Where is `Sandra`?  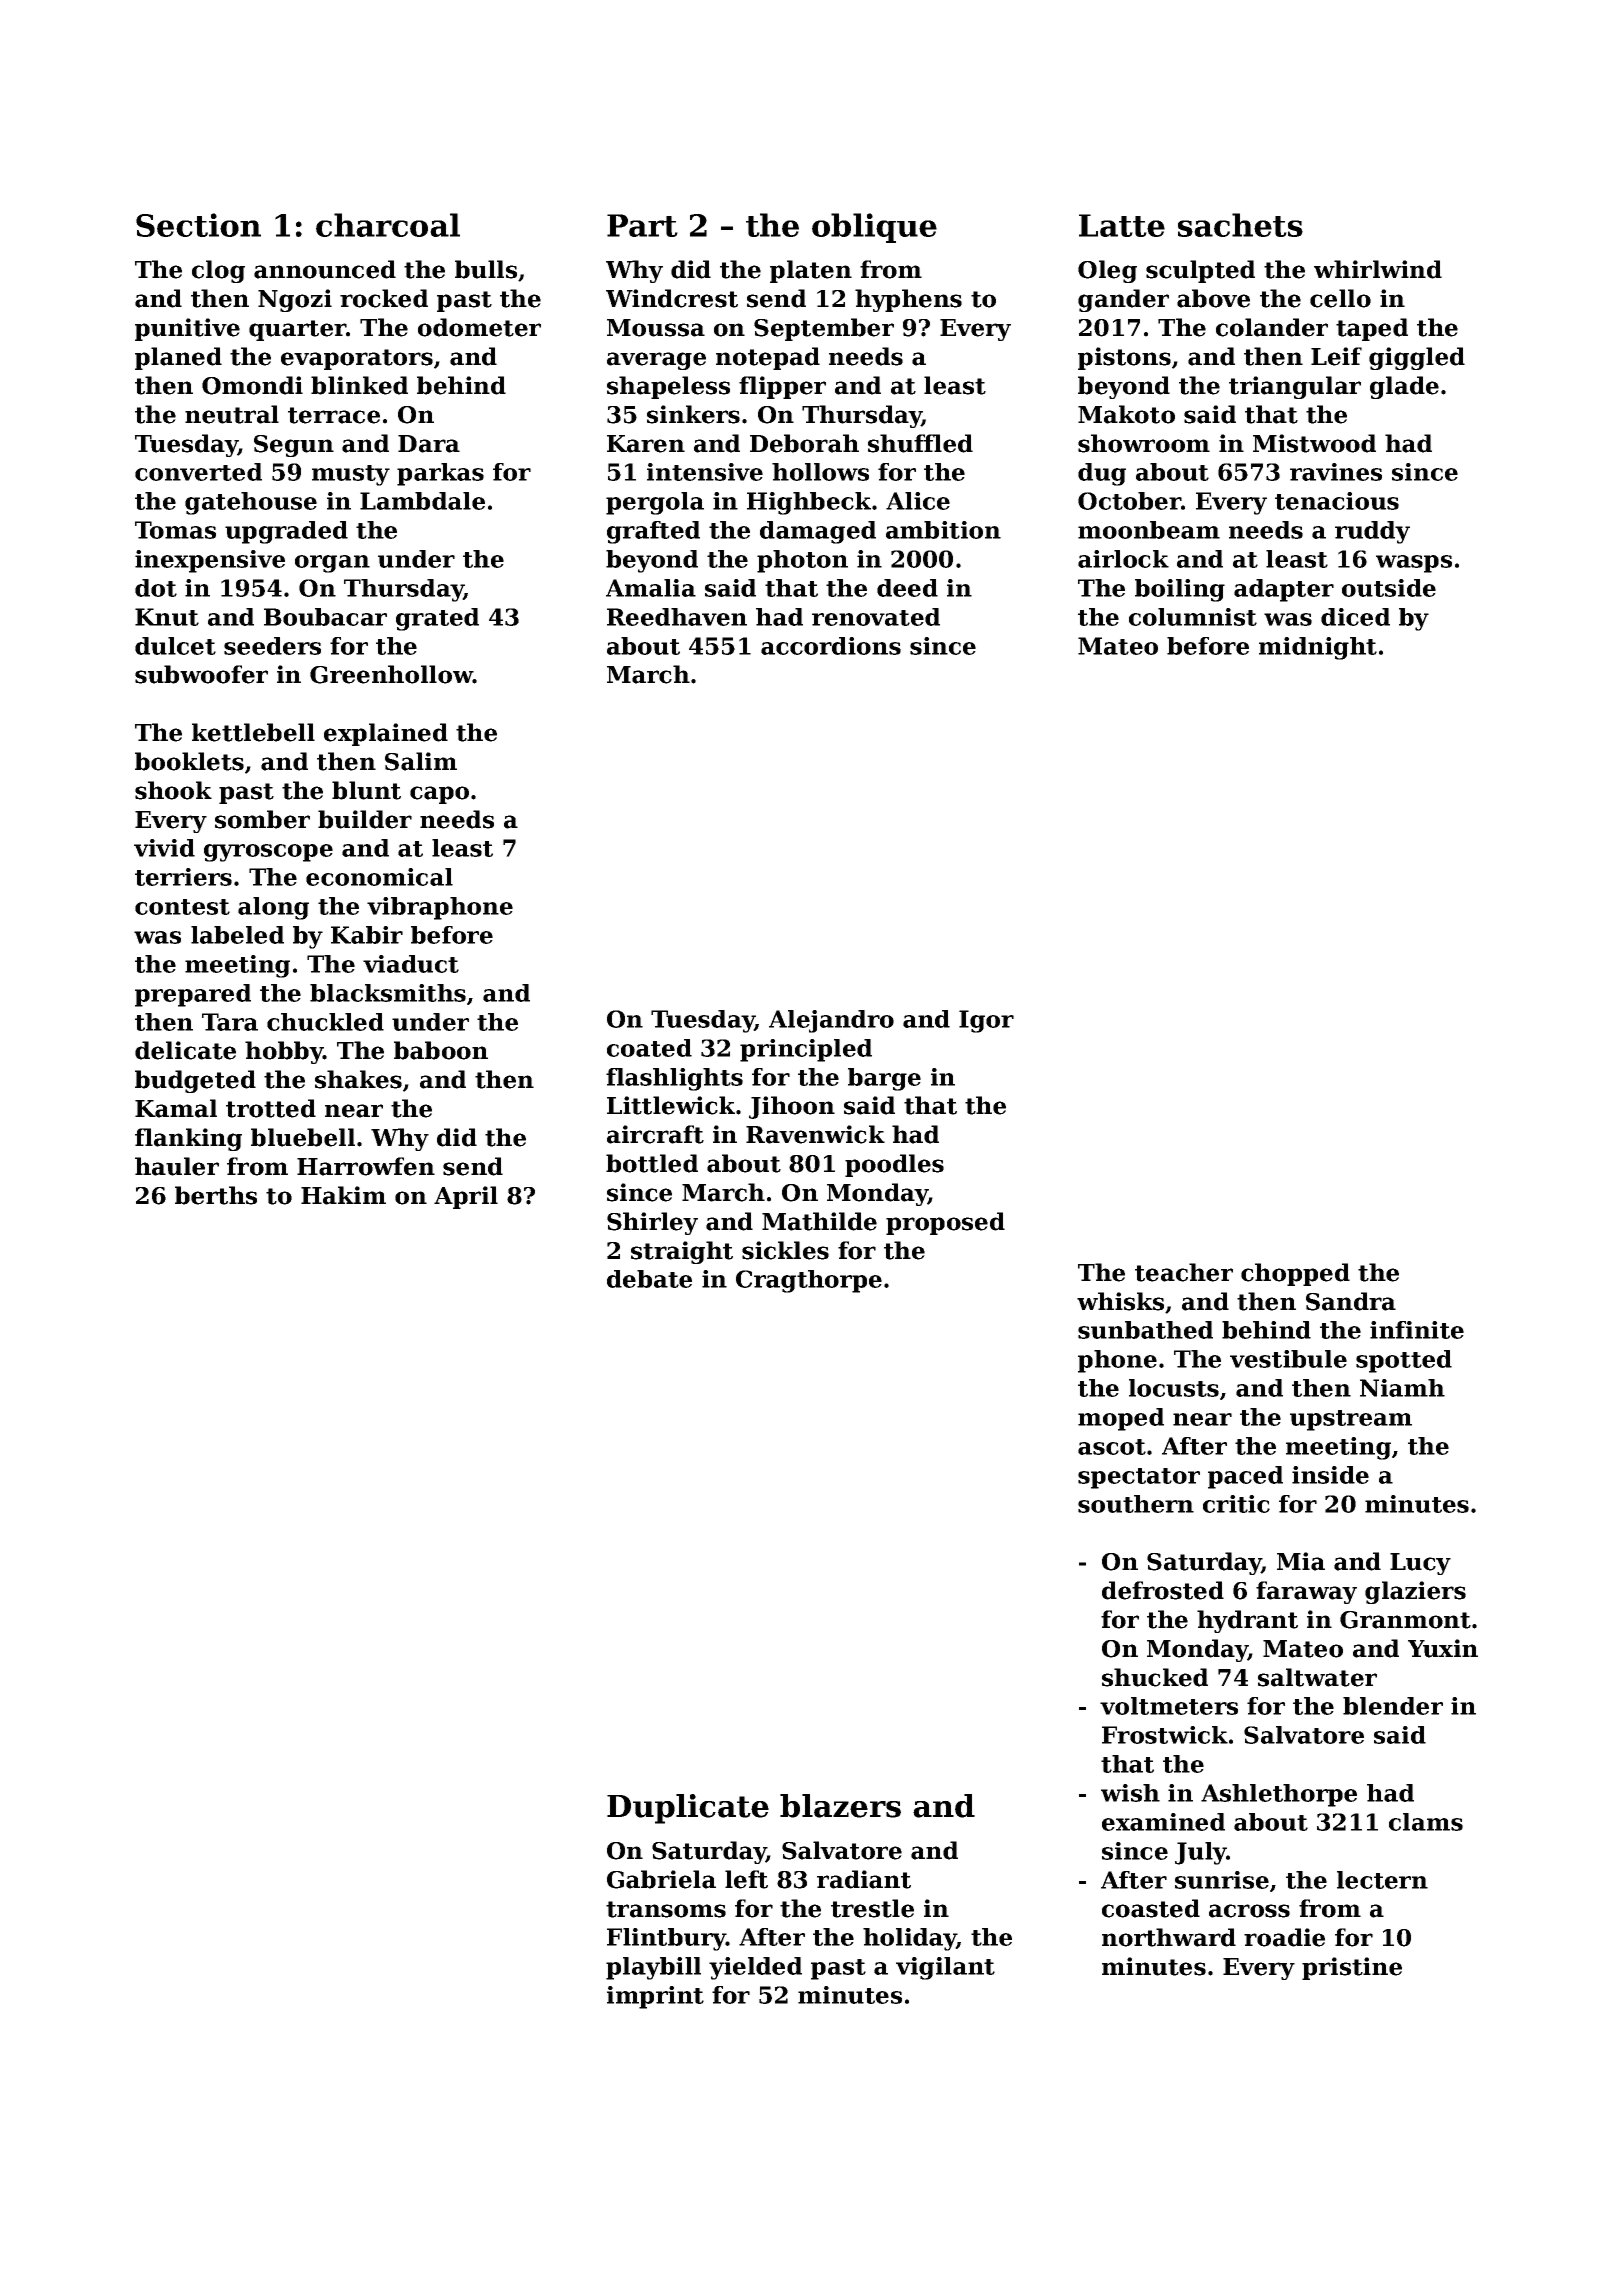 Sandra is located at coordinates (1351, 1301).
